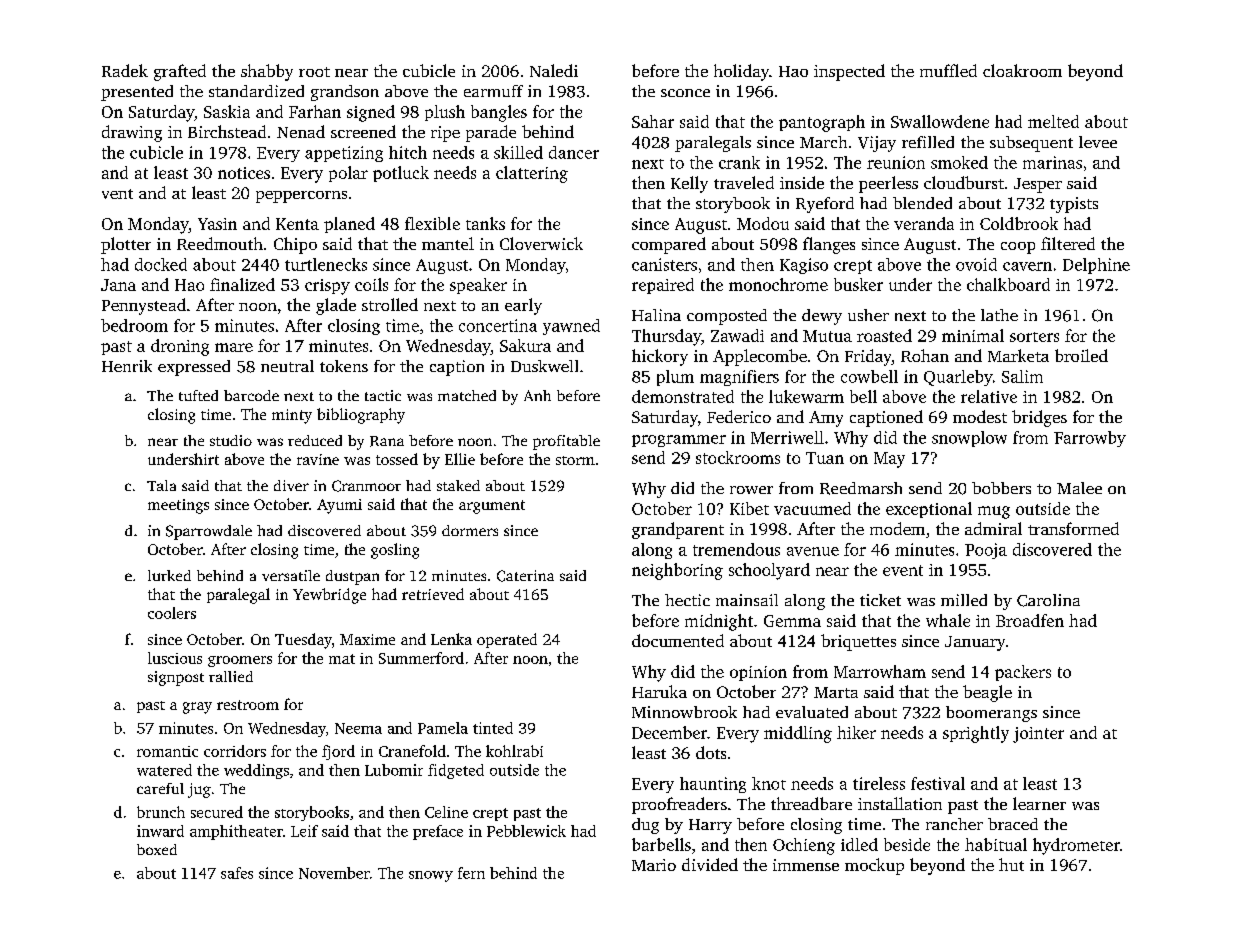  Describe the element at coordinates (751, 490) in the document. I see `rower` at that location.
